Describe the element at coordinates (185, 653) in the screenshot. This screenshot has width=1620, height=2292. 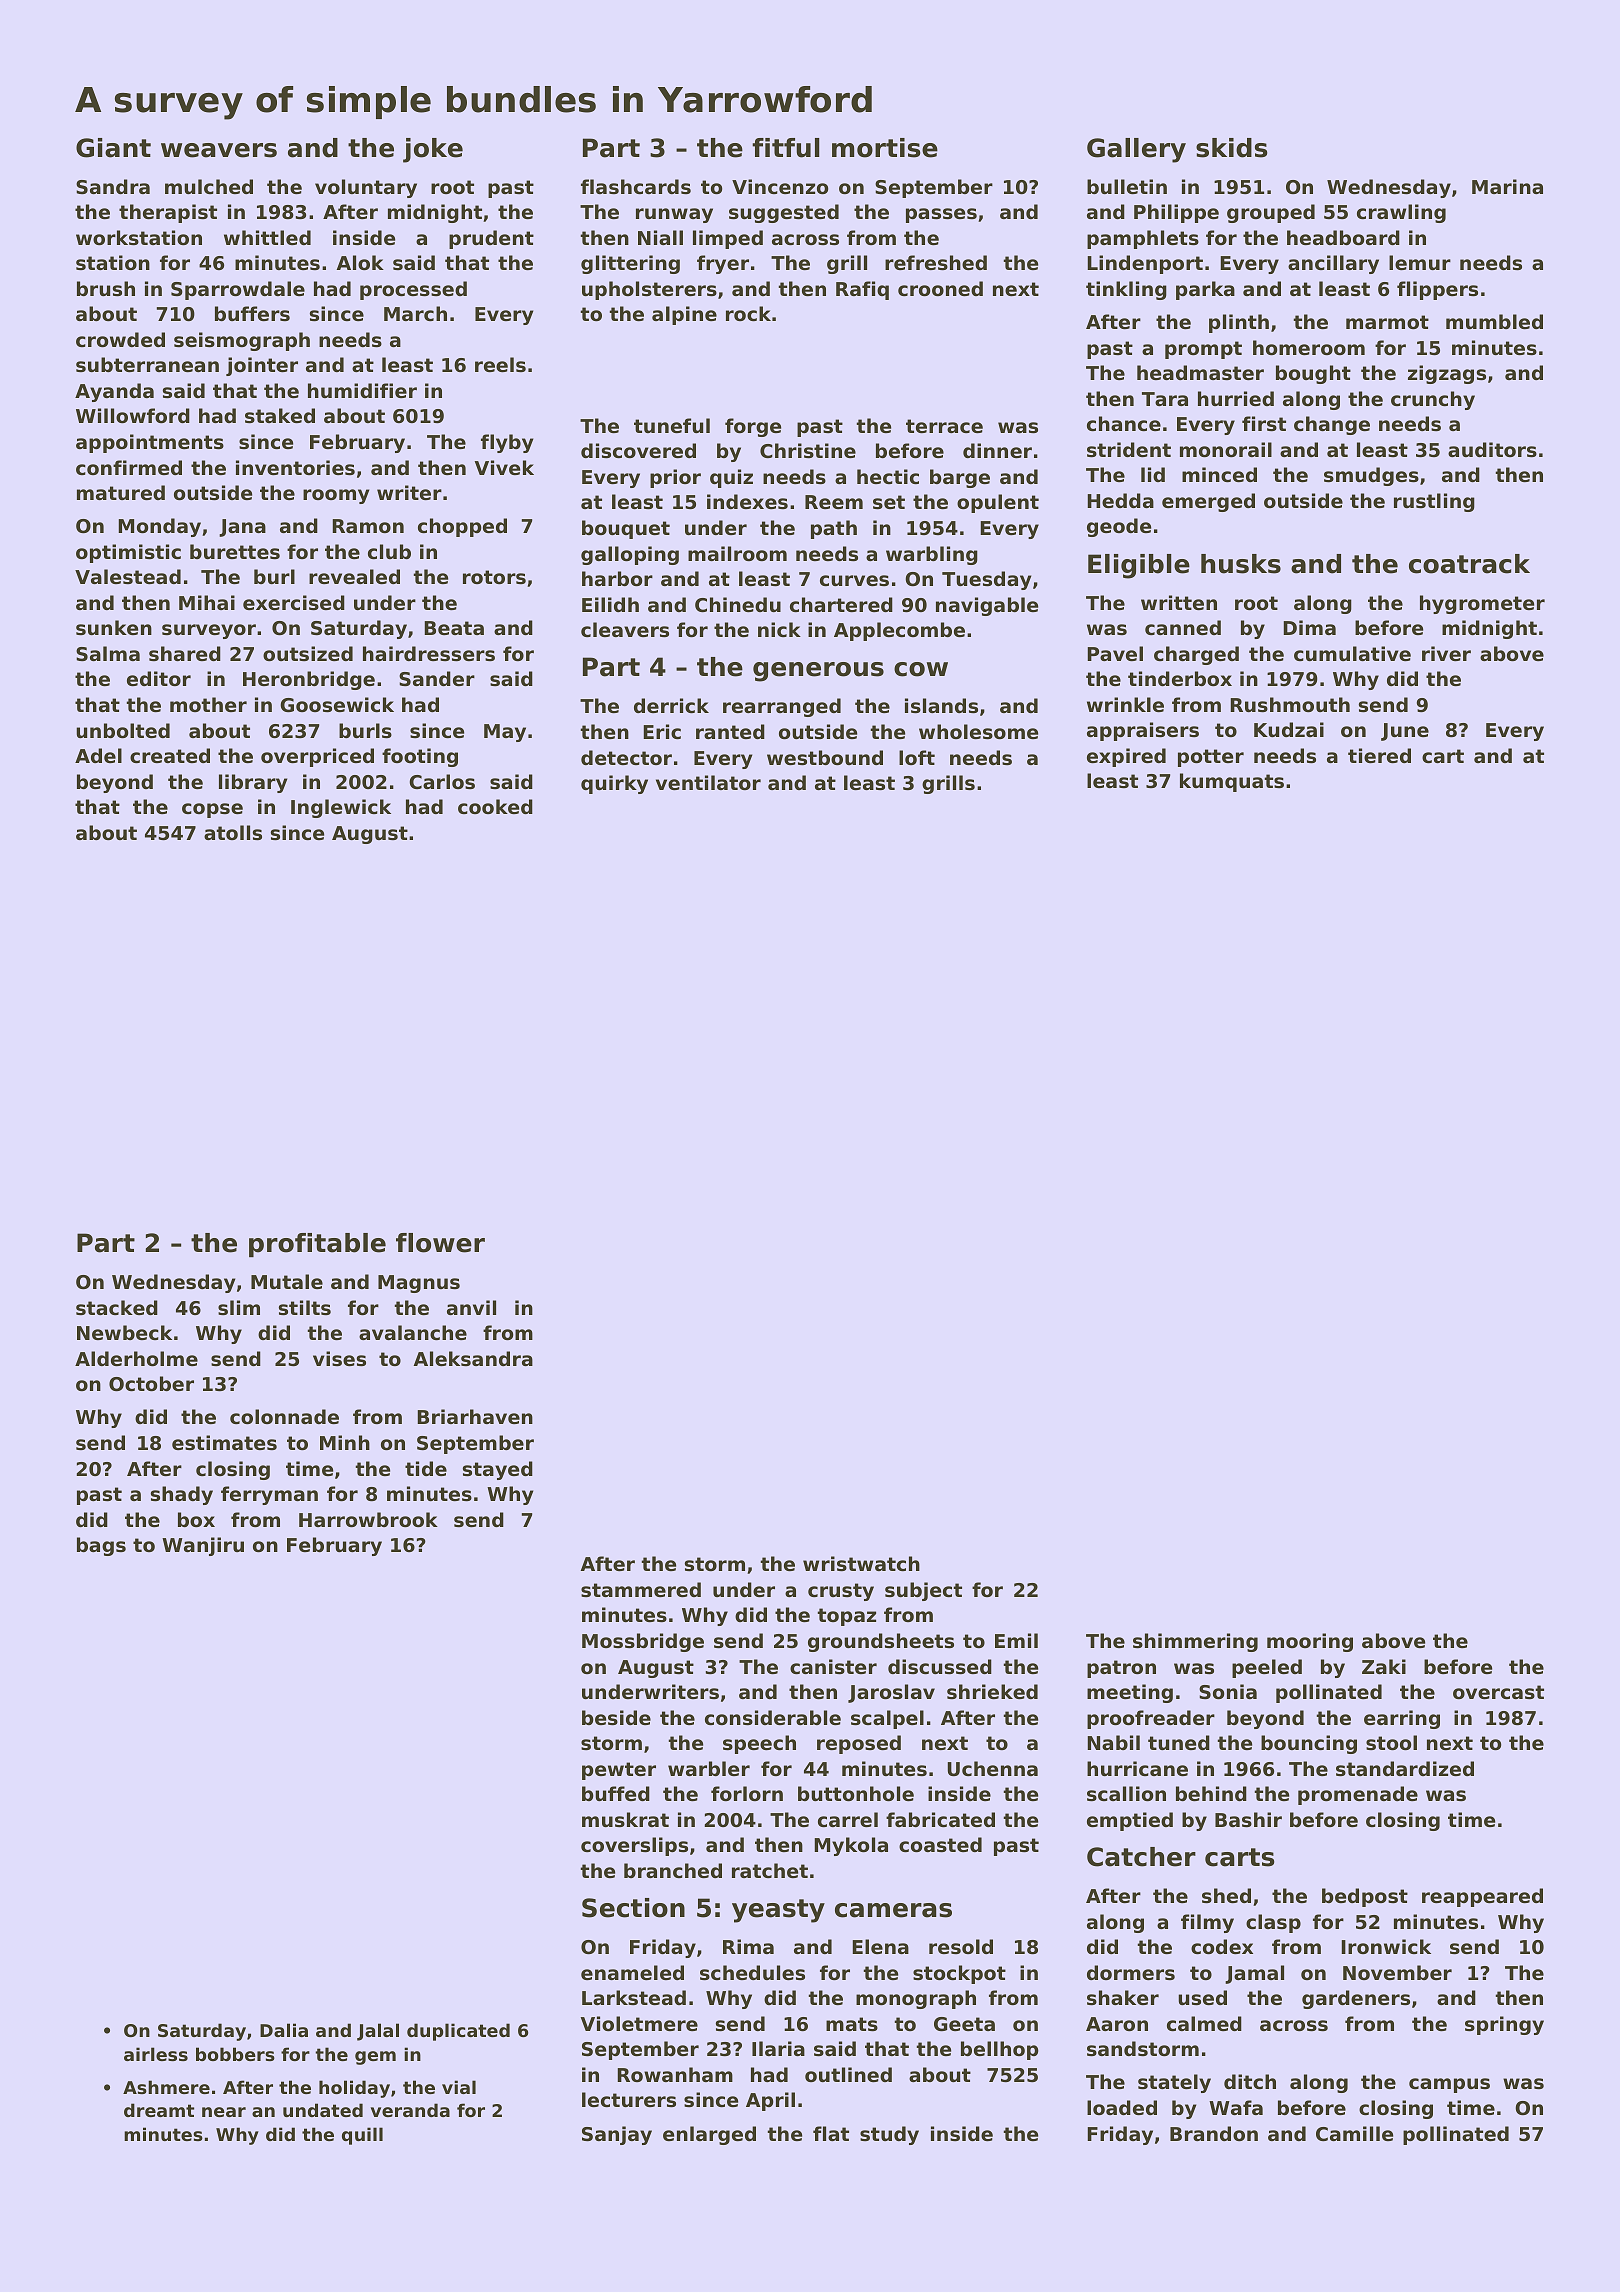
I see `shared` at that location.
